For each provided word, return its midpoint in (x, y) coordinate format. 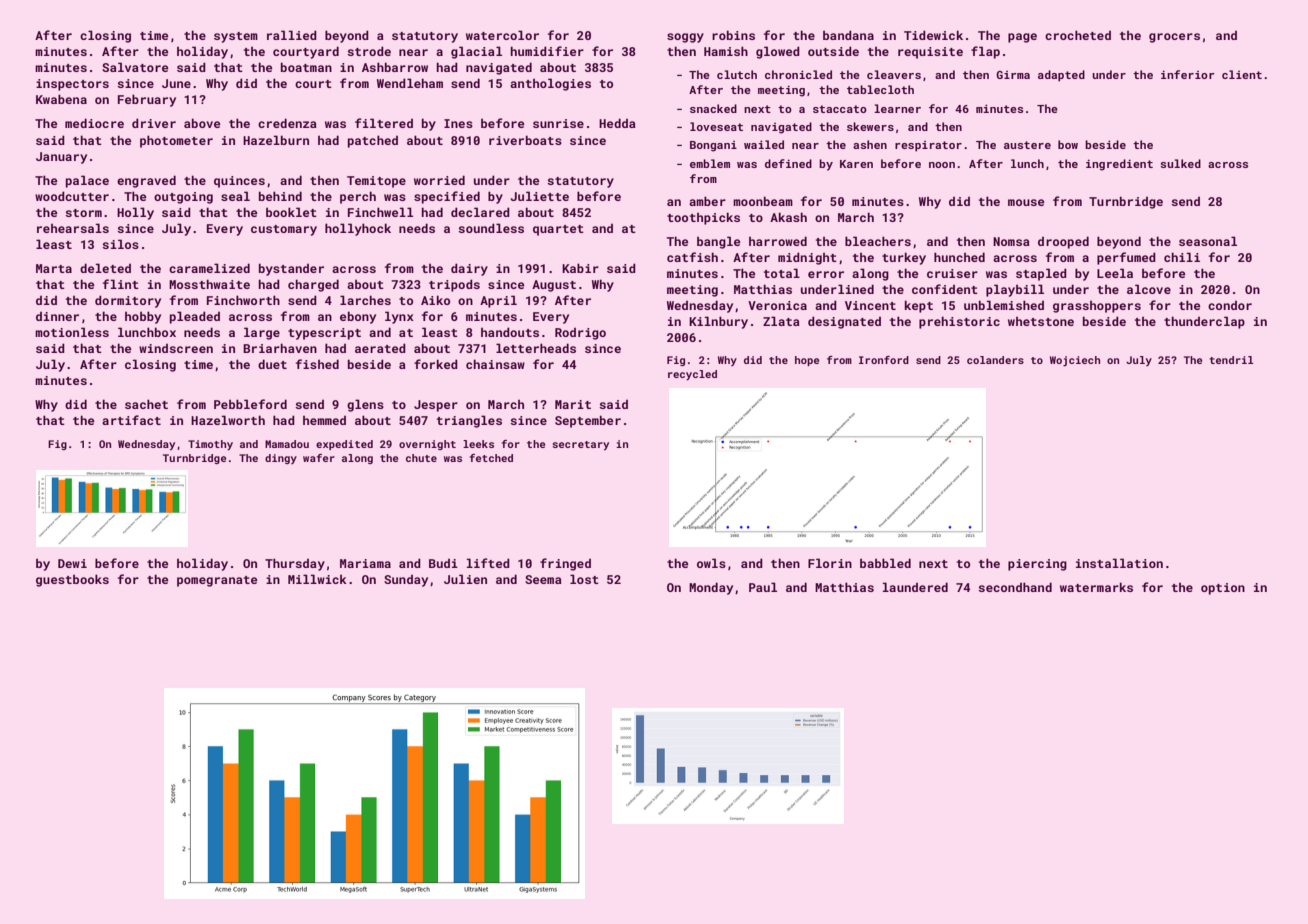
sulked (1180, 163)
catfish (692, 257)
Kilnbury (718, 322)
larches (365, 300)
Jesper (436, 406)
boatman (306, 67)
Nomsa (1011, 241)
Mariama (365, 563)
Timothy (210, 445)
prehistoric (959, 322)
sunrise (558, 123)
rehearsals (73, 228)
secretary (580, 445)
